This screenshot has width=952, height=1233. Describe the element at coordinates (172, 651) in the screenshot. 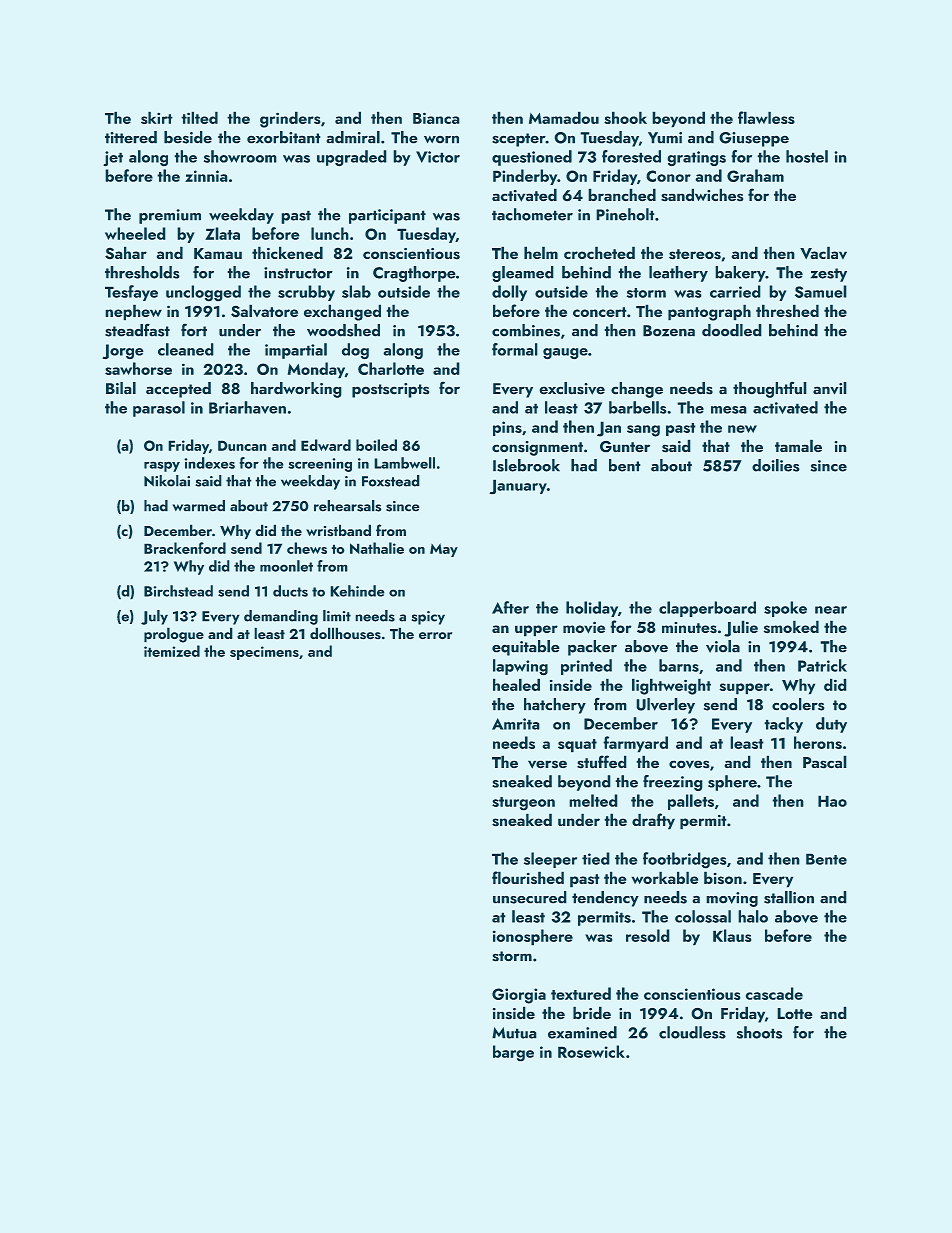

I see `itemized` at that location.
